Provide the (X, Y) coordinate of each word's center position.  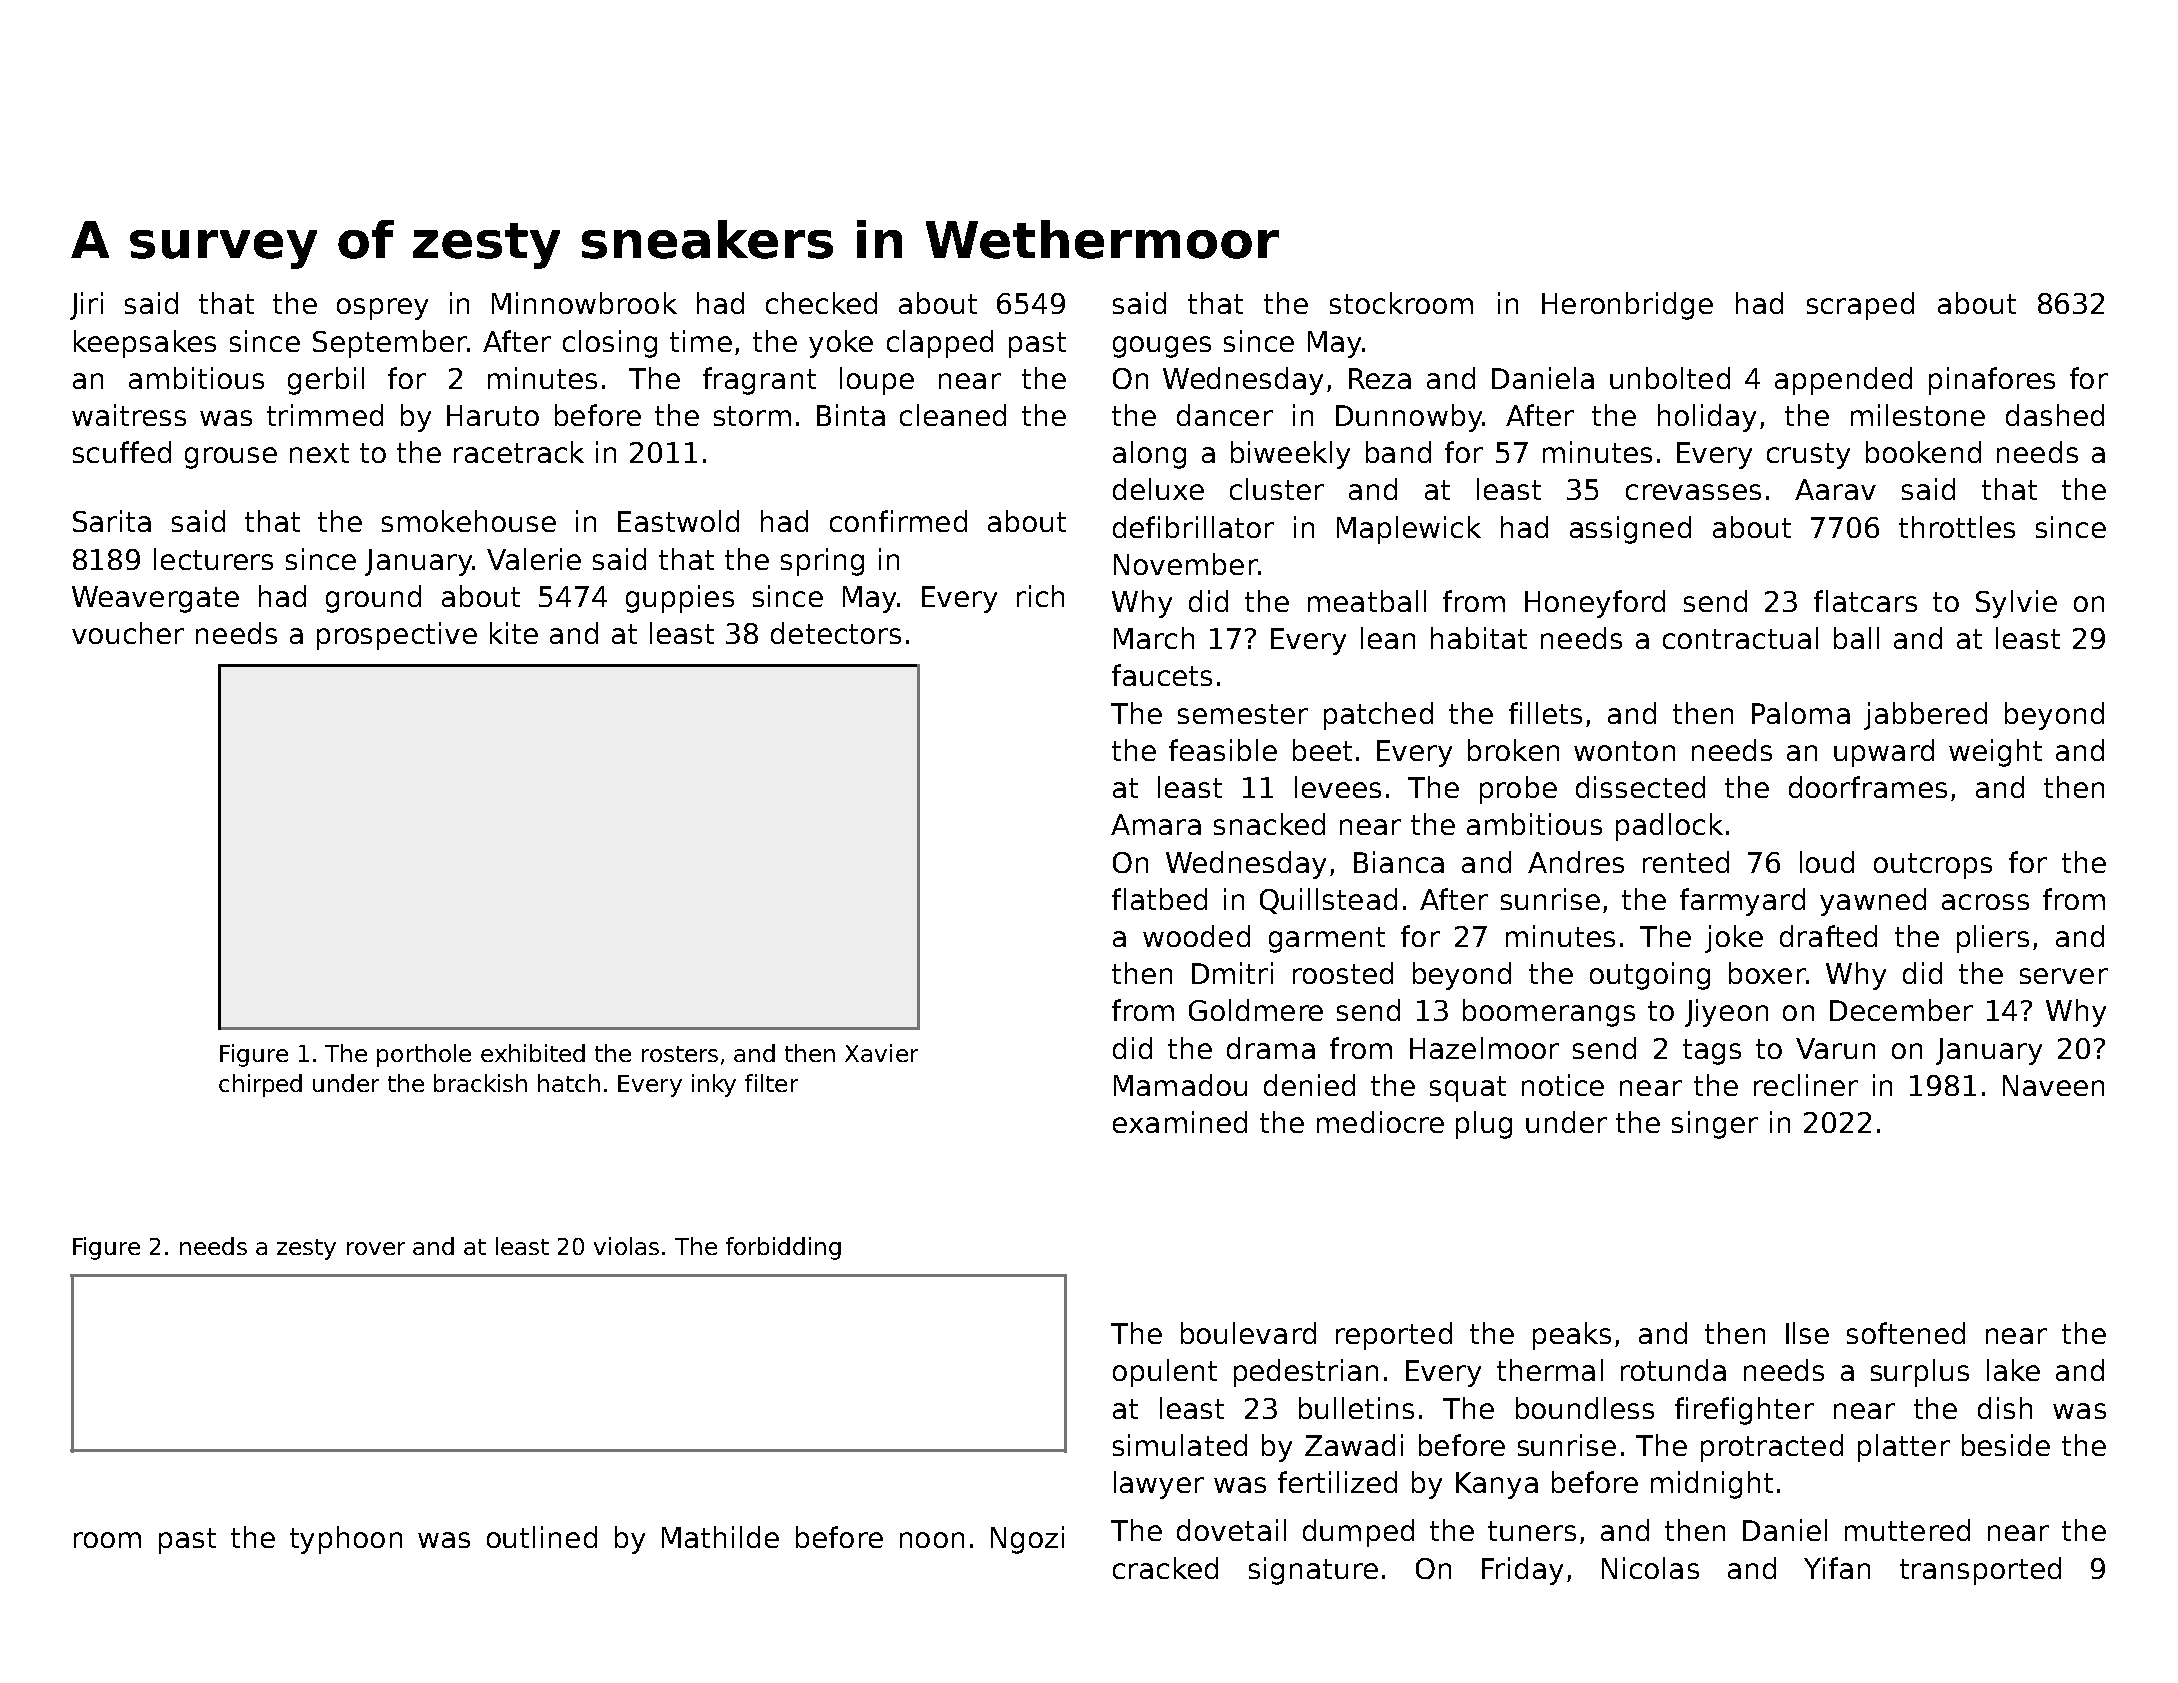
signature (1313, 1571)
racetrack (519, 452)
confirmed (898, 521)
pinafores (1992, 381)
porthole (424, 1055)
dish (2005, 1408)
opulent (1165, 1373)
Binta (851, 415)
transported (1980, 1571)
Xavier (881, 1053)
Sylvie (2016, 604)
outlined (542, 1537)
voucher (128, 633)
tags (1712, 1052)
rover (376, 1248)
